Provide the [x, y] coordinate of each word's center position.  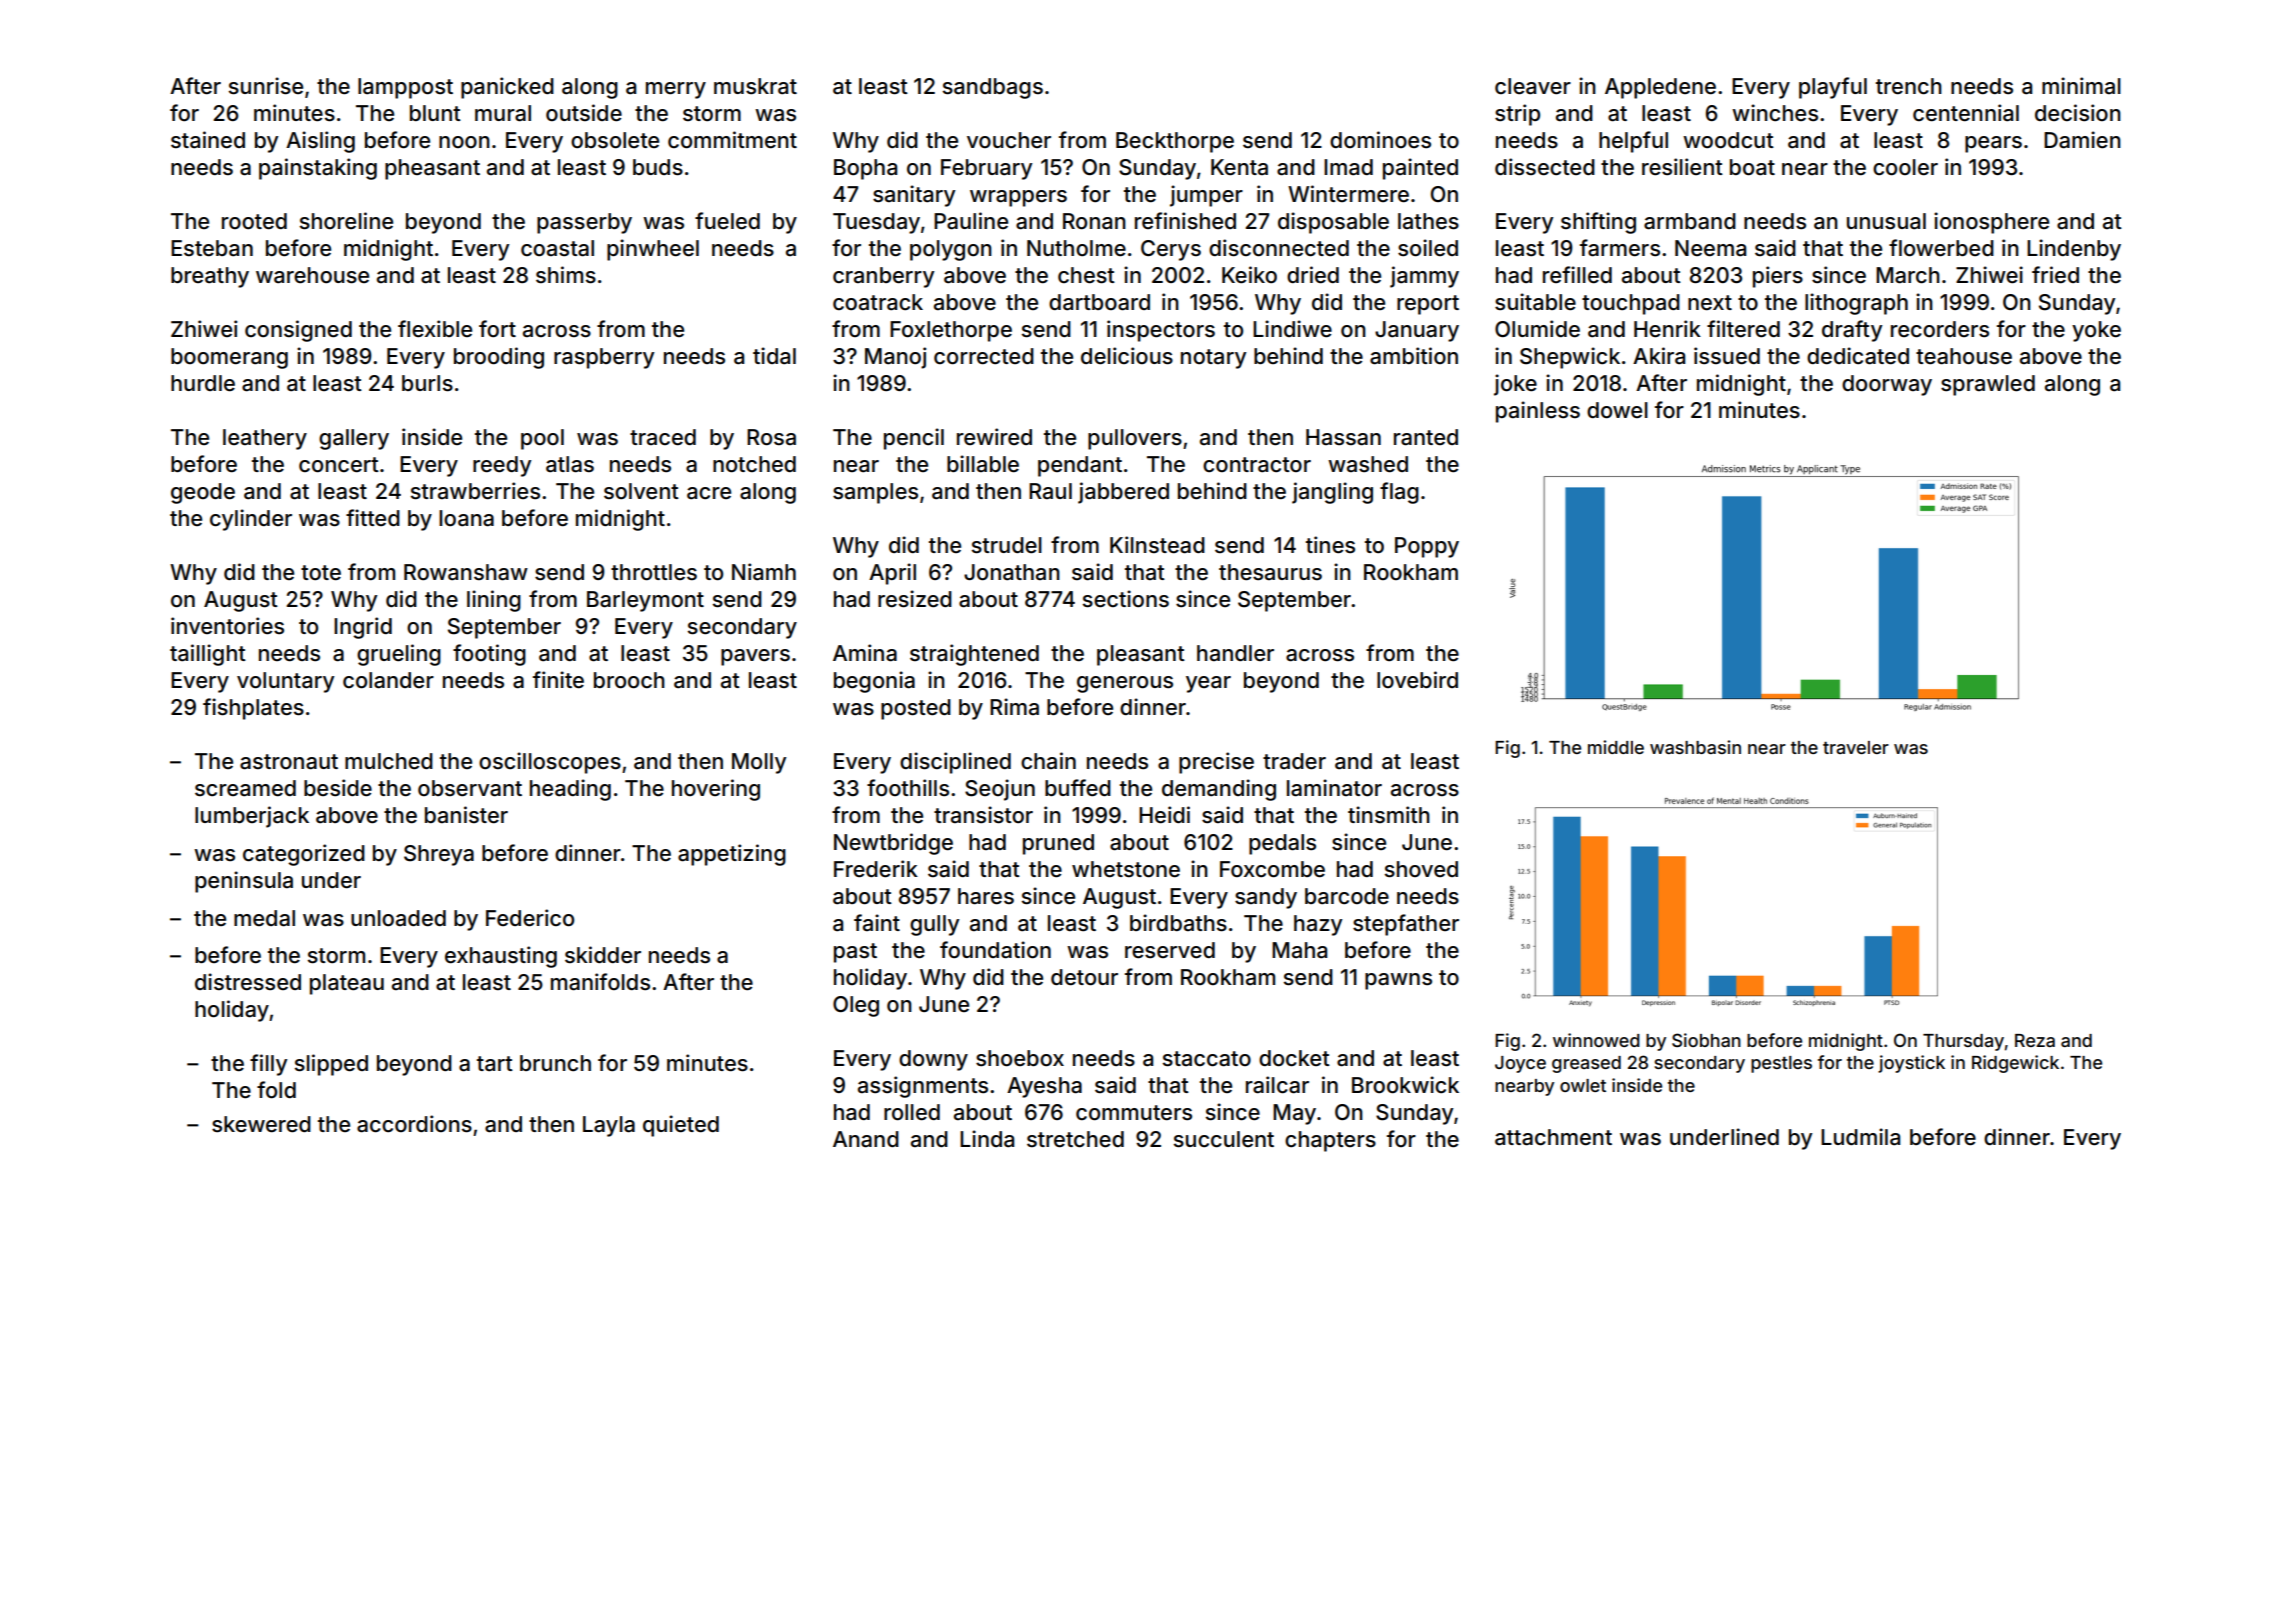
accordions [414, 1124]
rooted [254, 221]
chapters [1330, 1141]
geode [203, 493]
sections [1126, 599]
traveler [1856, 747]
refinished [1185, 221]
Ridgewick [2015, 1064]
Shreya [439, 855]
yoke [2096, 331]
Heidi [1164, 815]
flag [1399, 493]
